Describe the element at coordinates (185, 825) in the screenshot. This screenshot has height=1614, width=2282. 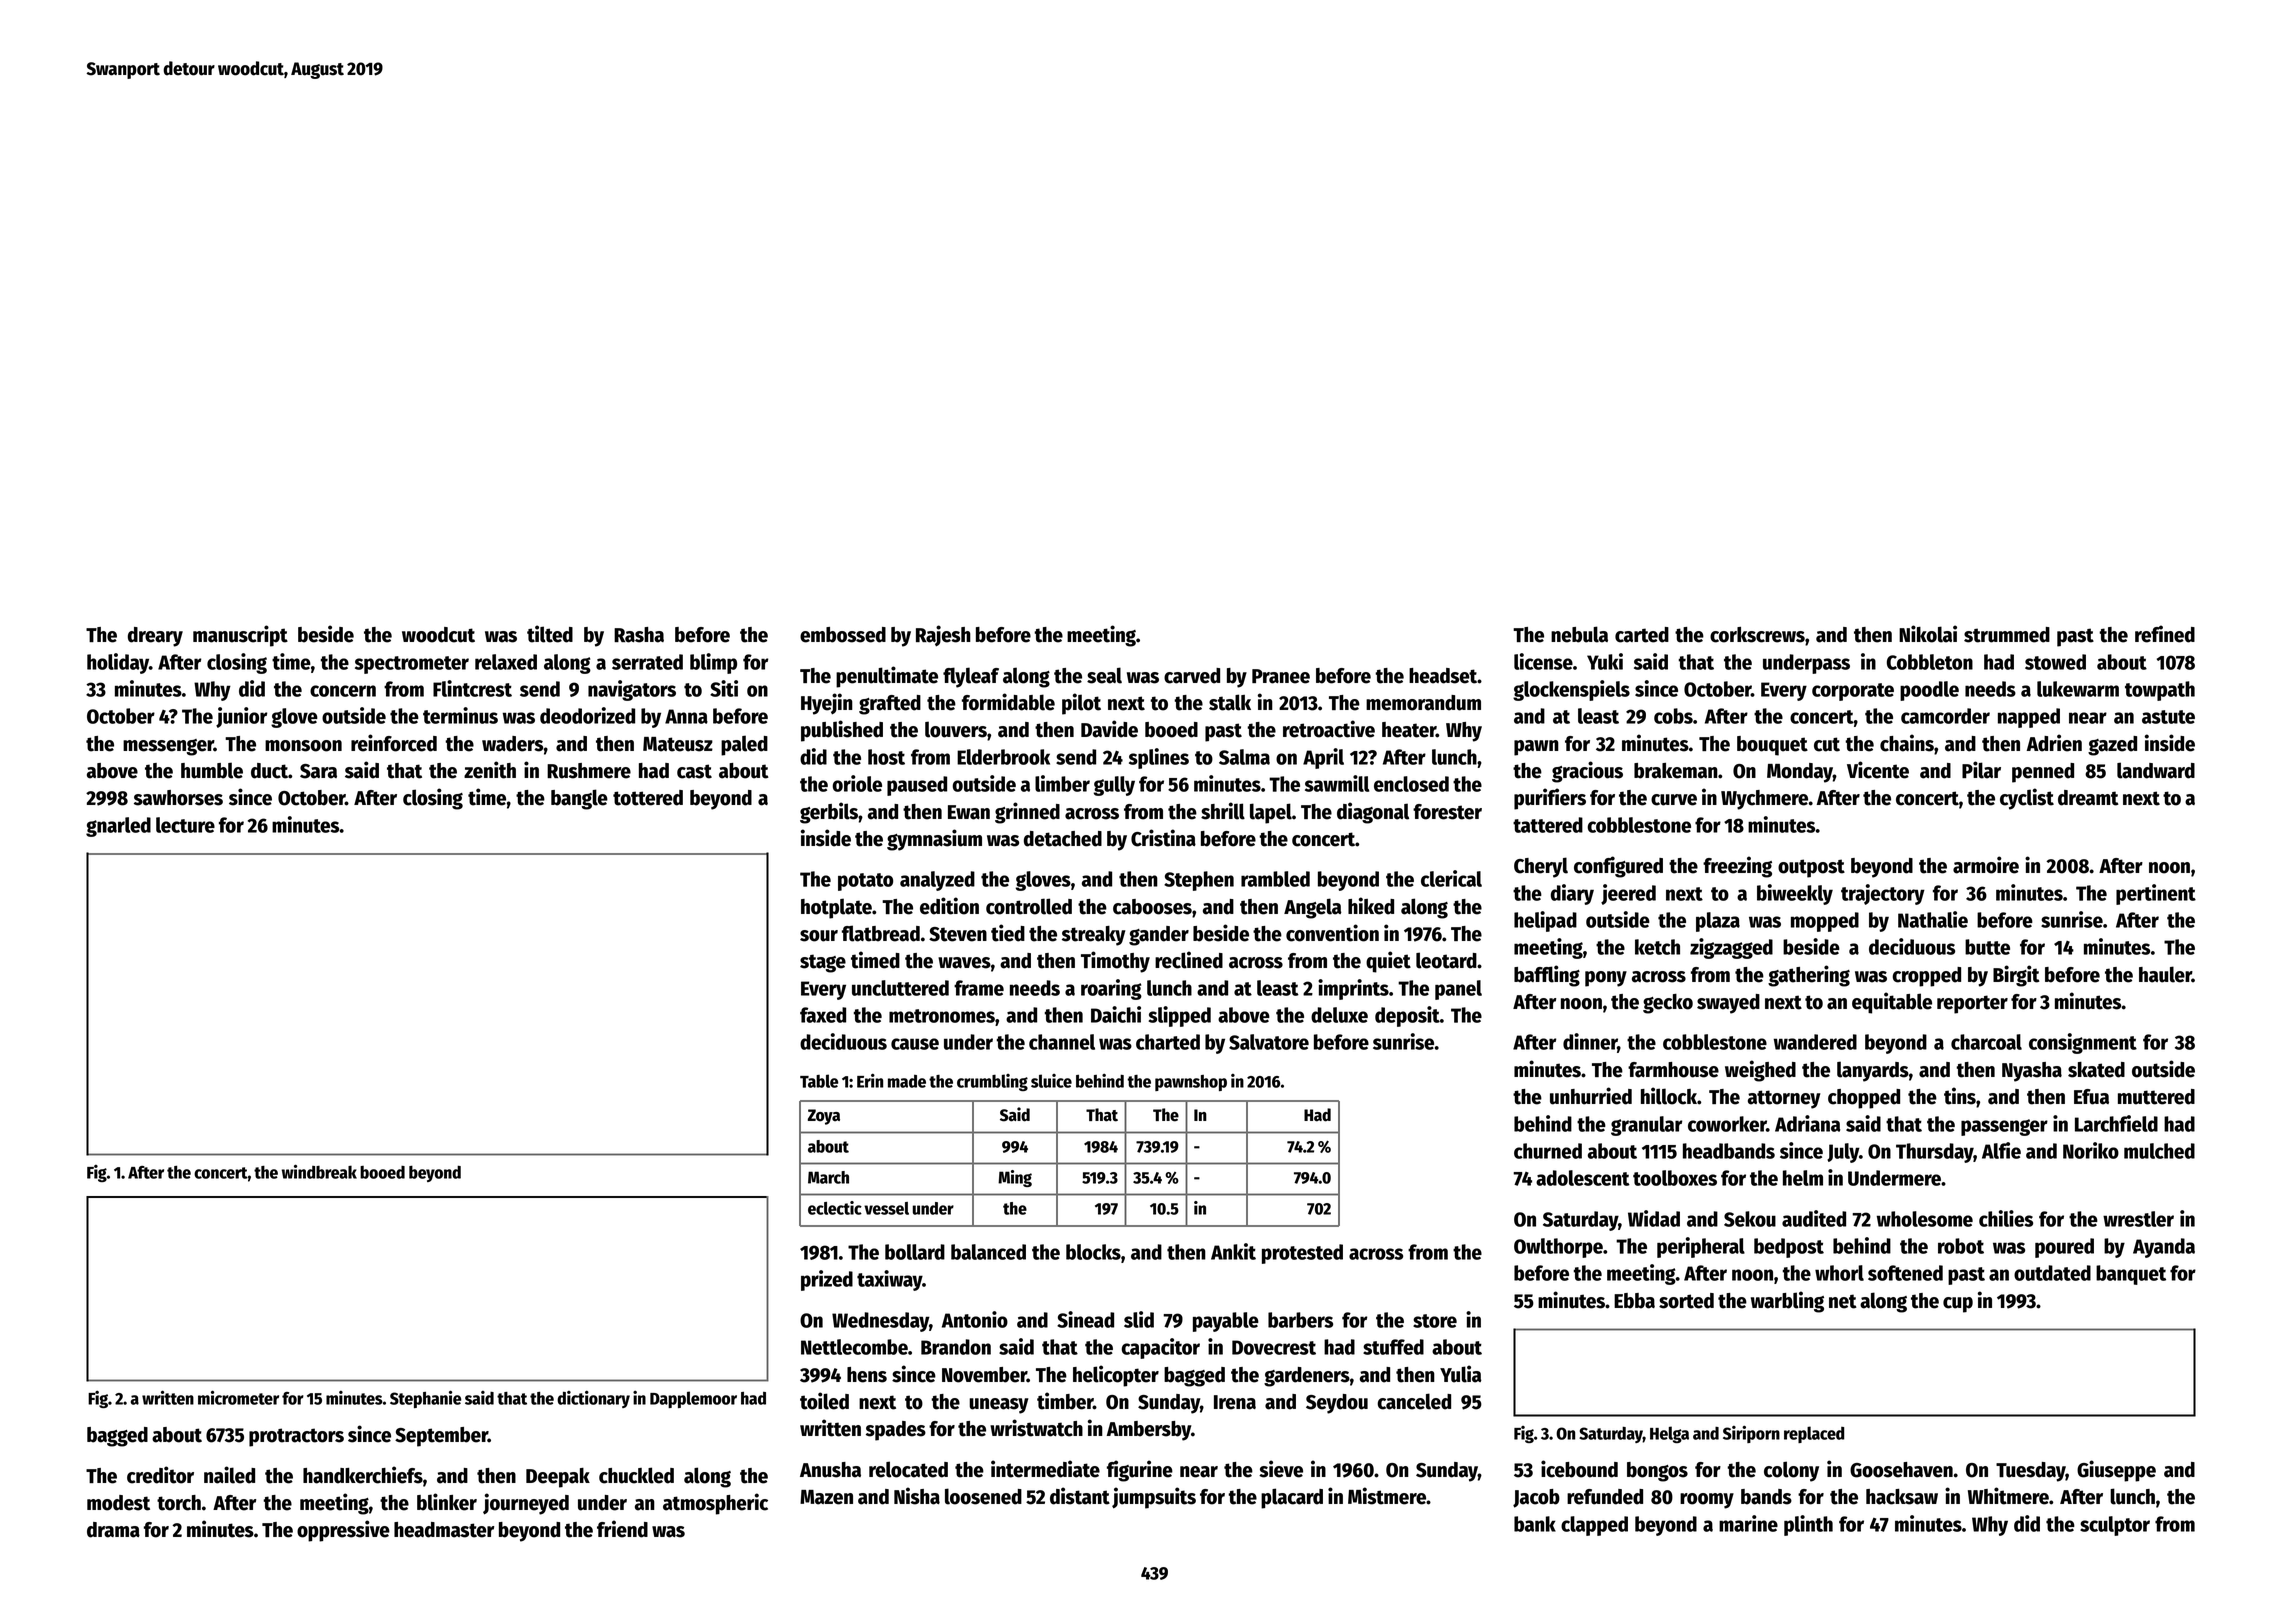
I see `lecture` at that location.
